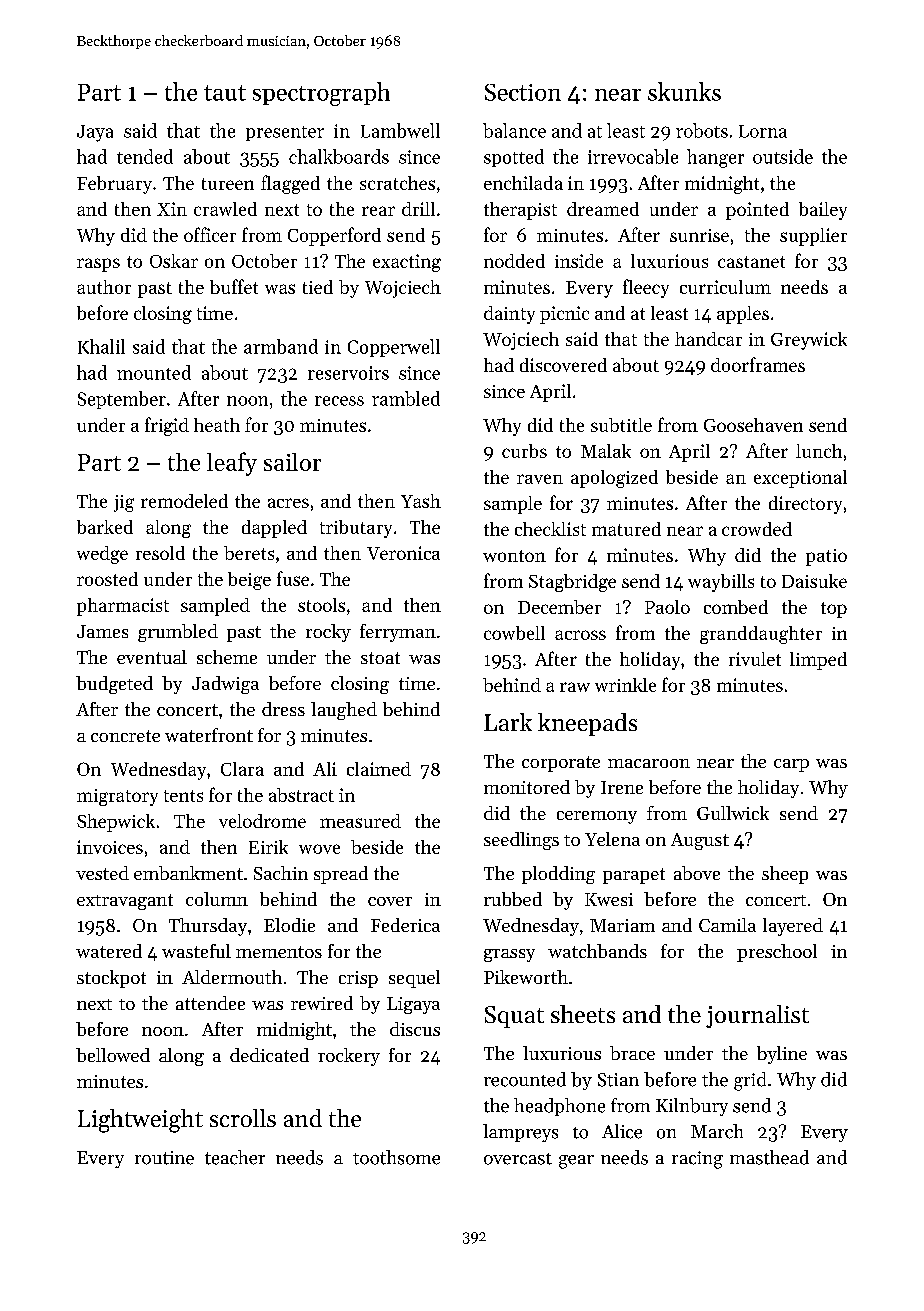  What do you see at coordinates (513, 899) in the page?
I see `rubbed` at bounding box center [513, 899].
